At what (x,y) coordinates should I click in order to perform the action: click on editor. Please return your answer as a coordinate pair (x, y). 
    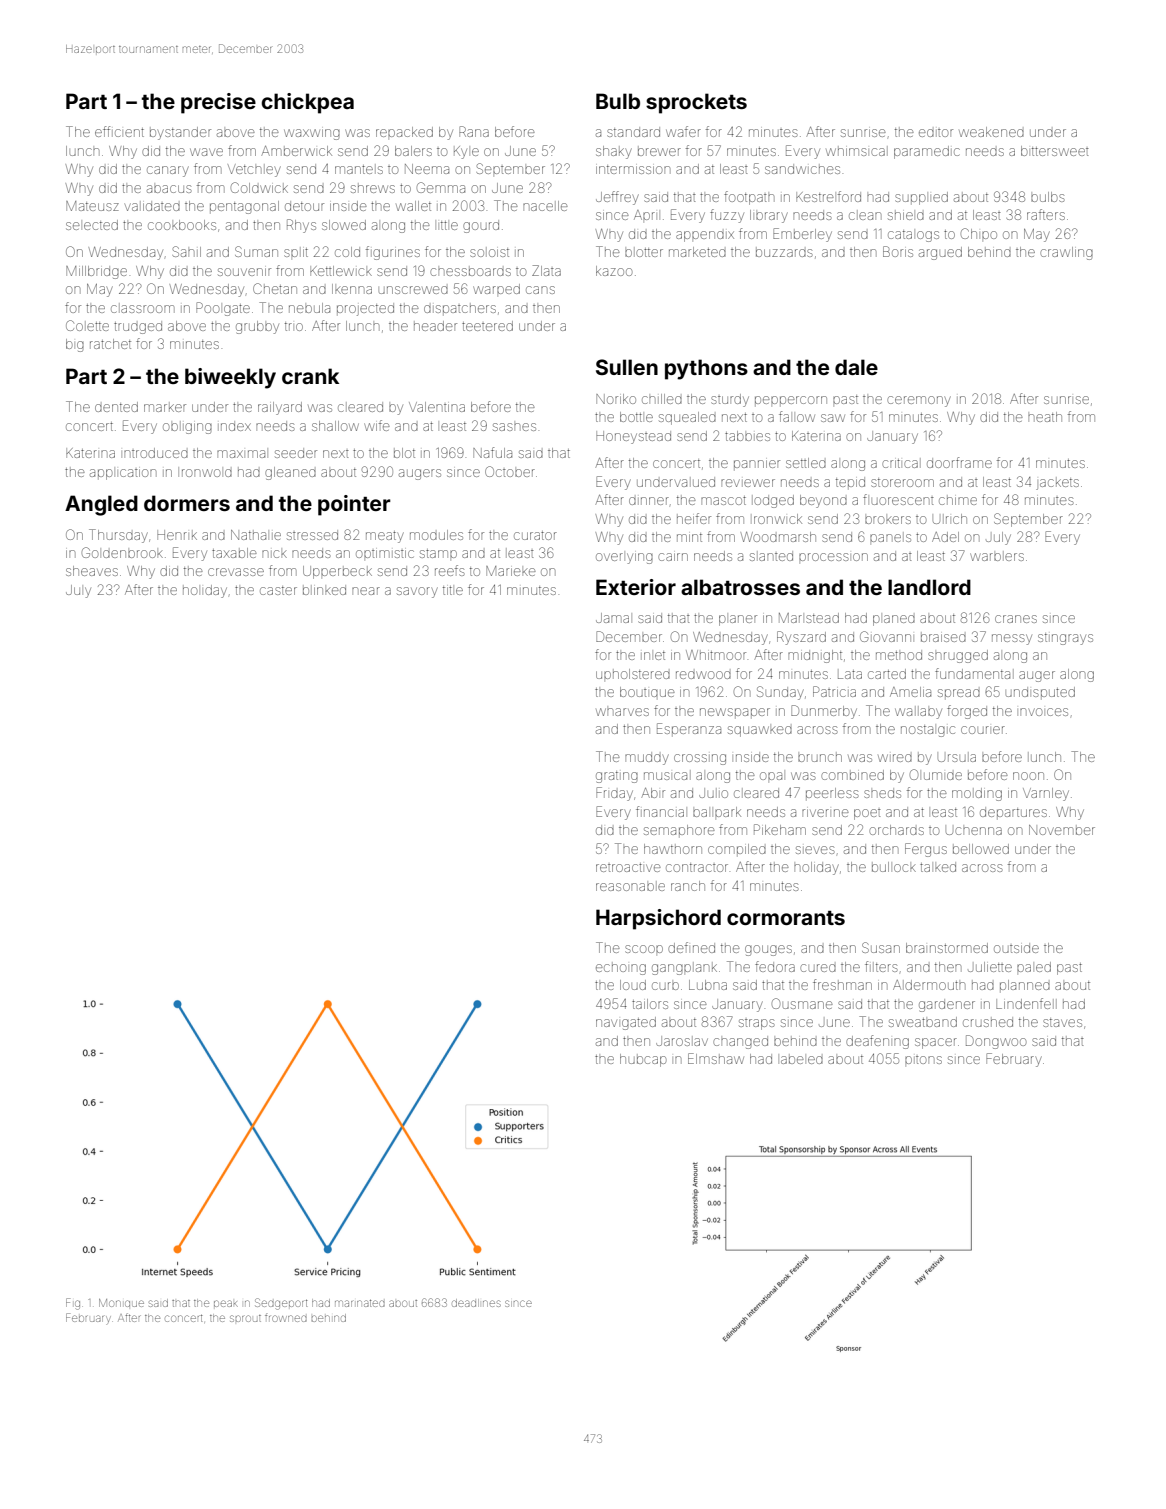
    Looking at the image, I should click on (936, 133).
